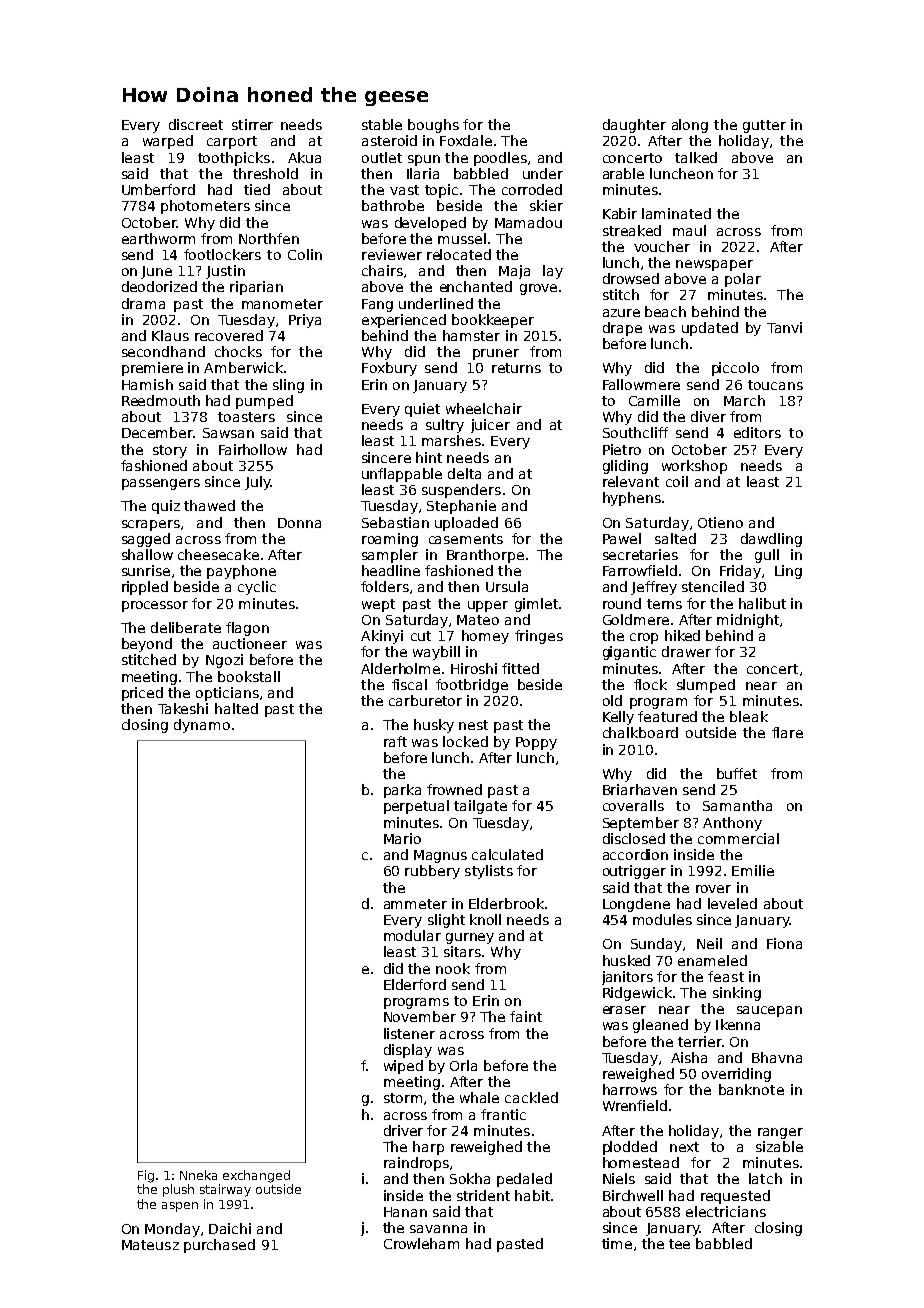  Describe the element at coordinates (392, 254) in the image. I see `reviewer` at that location.
